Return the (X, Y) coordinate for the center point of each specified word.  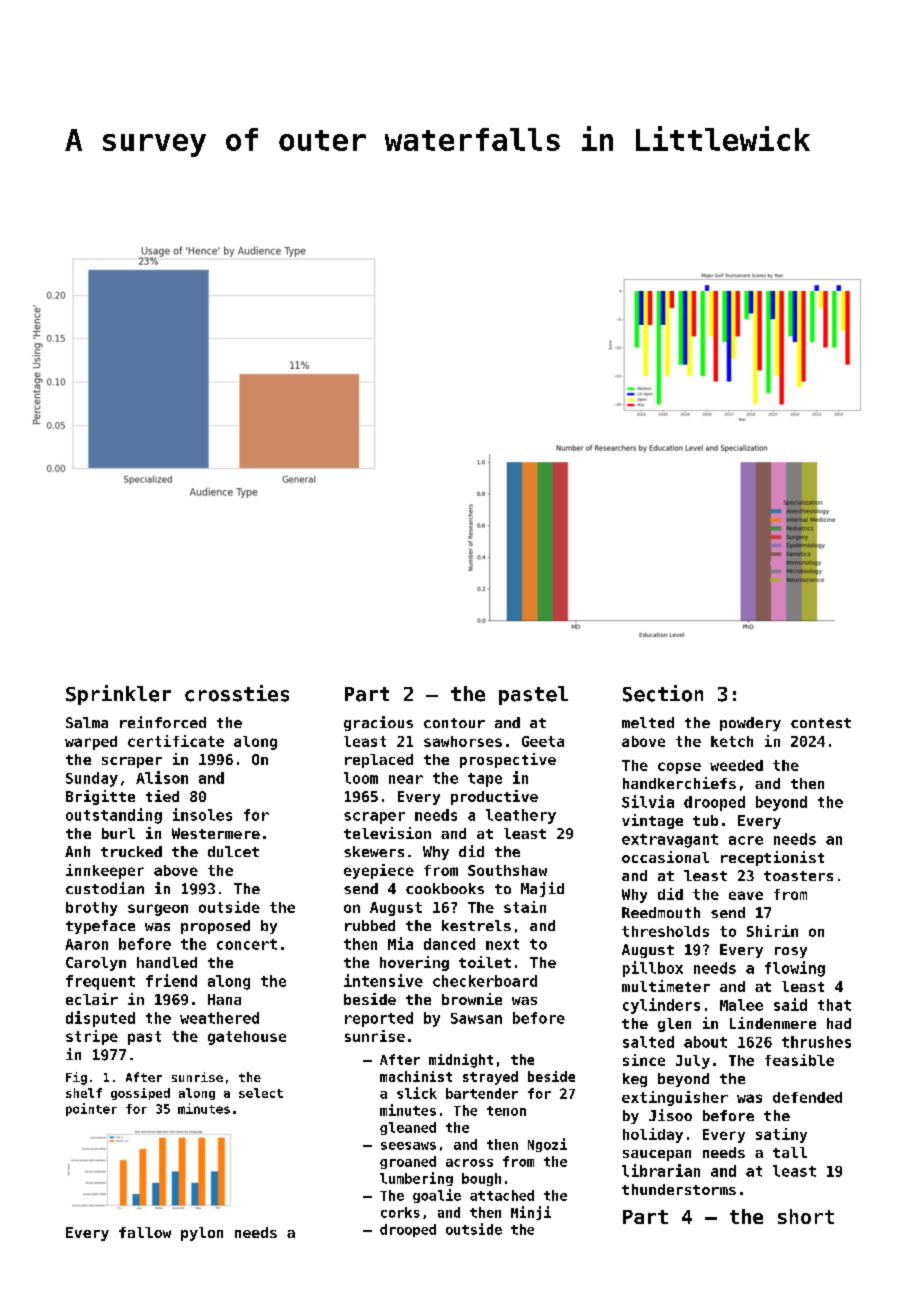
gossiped (140, 1094)
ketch (732, 741)
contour (454, 723)
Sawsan (476, 1018)
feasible (799, 1060)
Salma (87, 722)
